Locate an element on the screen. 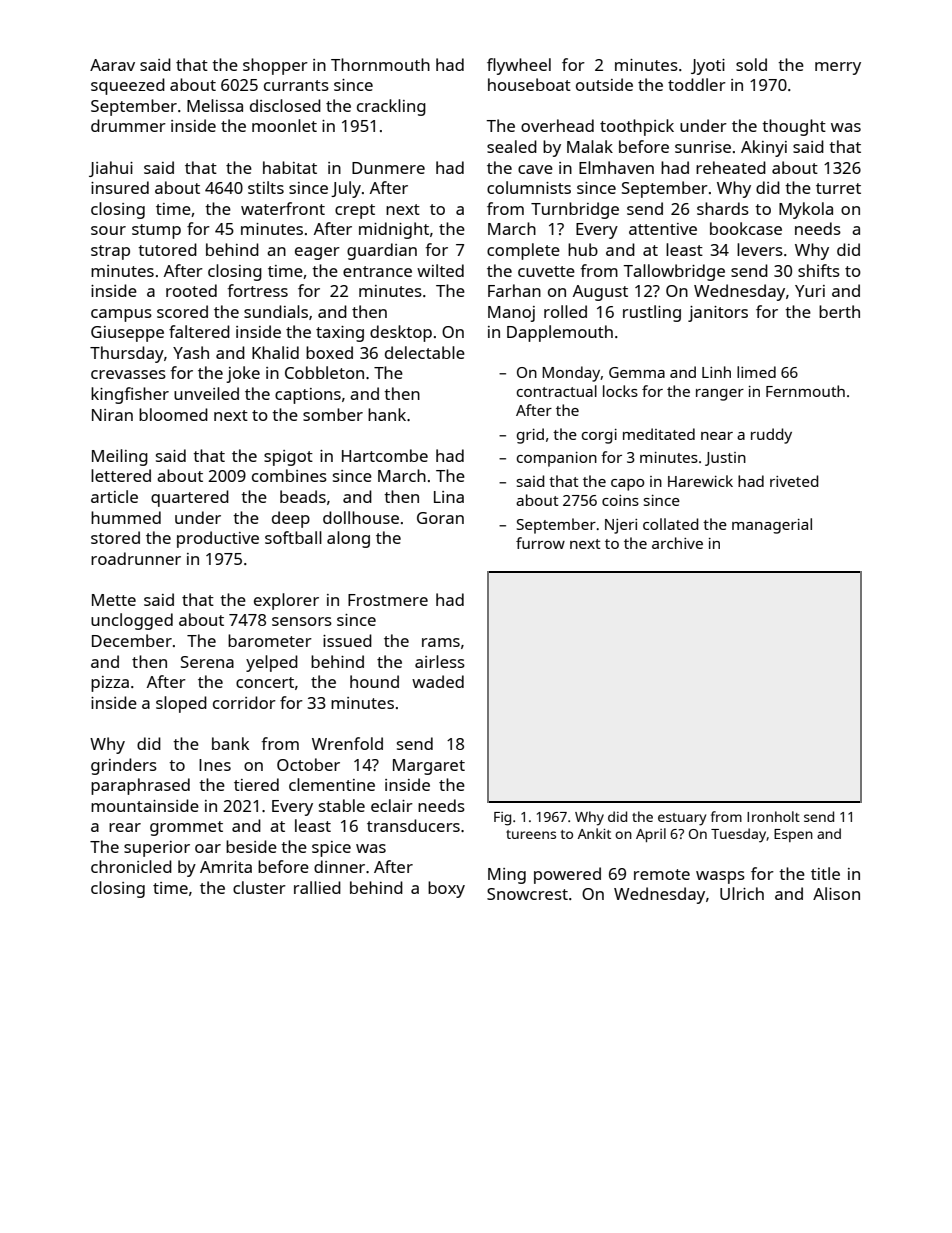 Image resolution: width=952 pixels, height=1233 pixels. Ironholt is located at coordinates (773, 816).
